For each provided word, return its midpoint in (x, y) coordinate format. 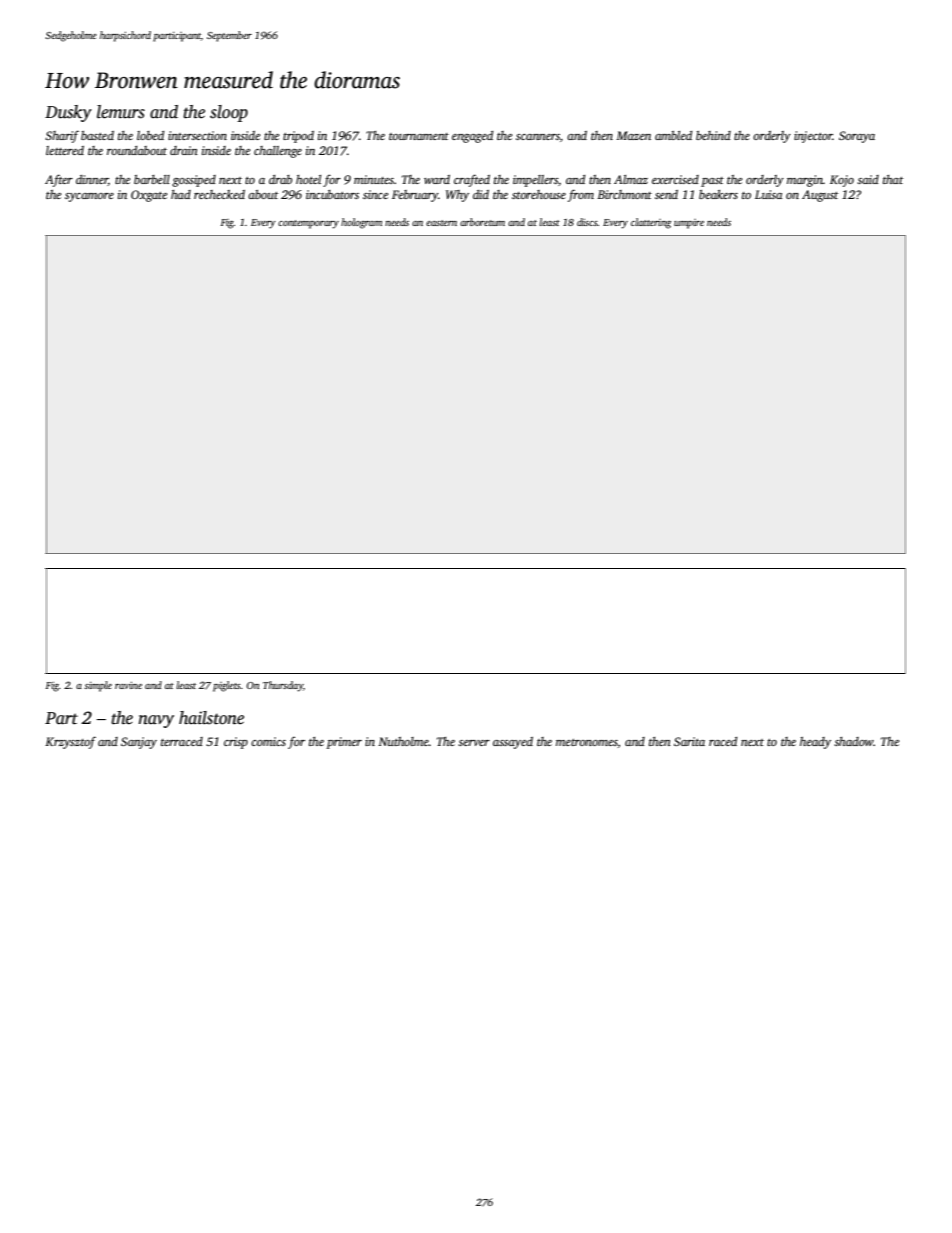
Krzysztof (70, 742)
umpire (689, 224)
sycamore (89, 197)
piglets (227, 686)
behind (713, 135)
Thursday (283, 686)
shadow (854, 741)
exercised (675, 179)
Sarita (689, 741)
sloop (229, 113)
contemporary (308, 224)
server (474, 743)
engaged (472, 137)
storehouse (539, 194)
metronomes (587, 742)
